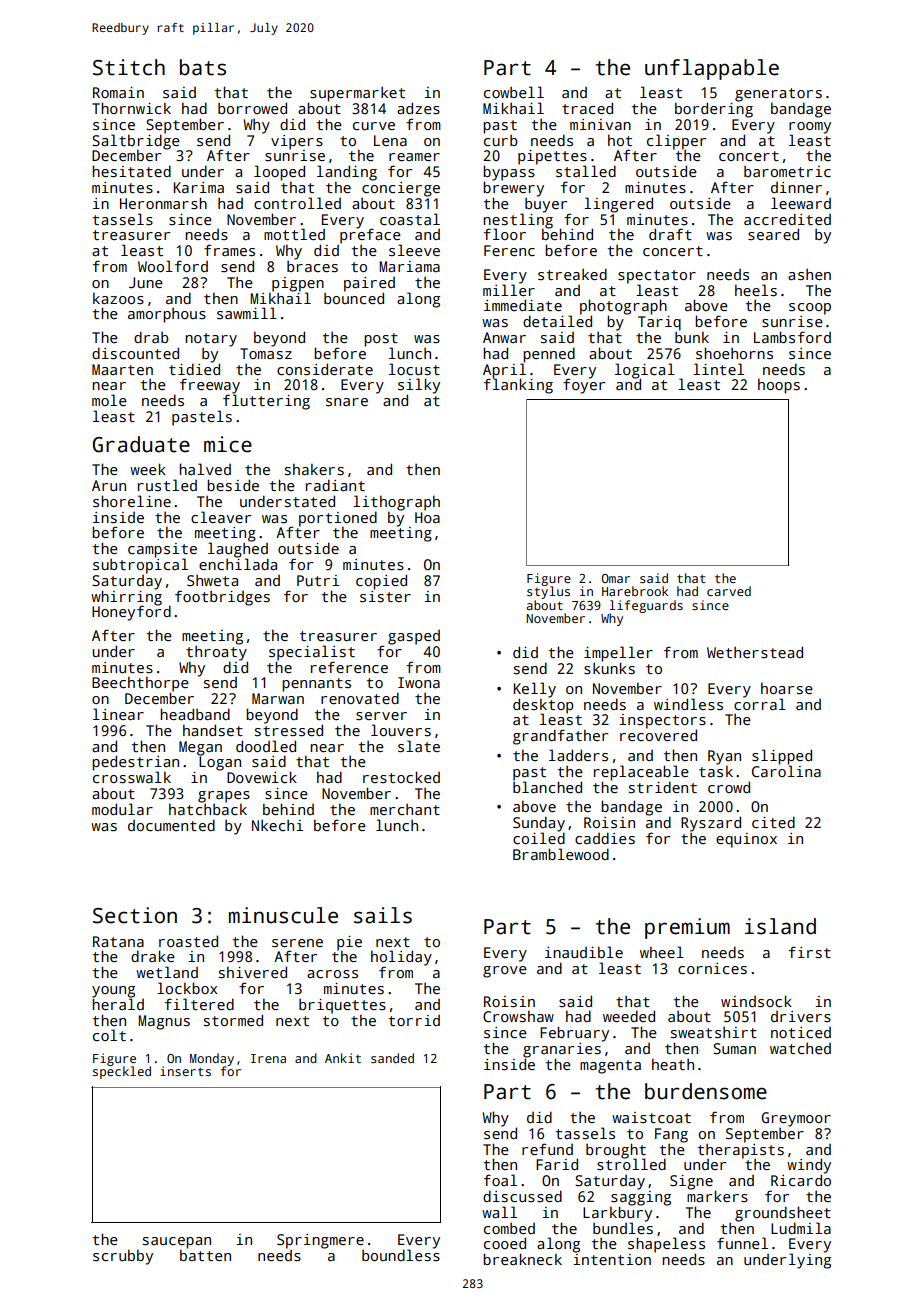 This document has width=924, height=1308. Describe the element at coordinates (755, 652) in the document. I see `Wetherstead` at that location.
